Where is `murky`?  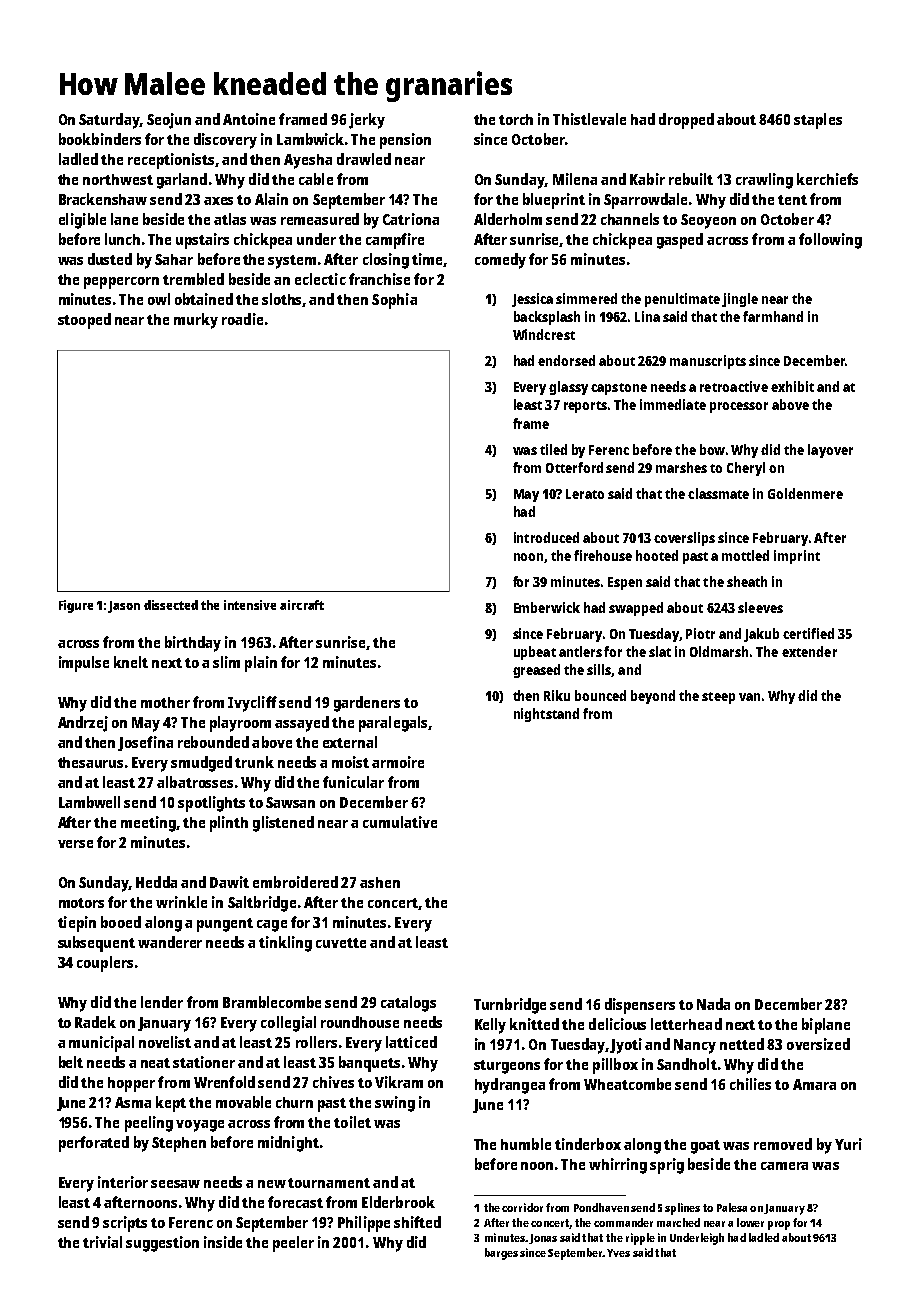 murky is located at coordinates (196, 321).
